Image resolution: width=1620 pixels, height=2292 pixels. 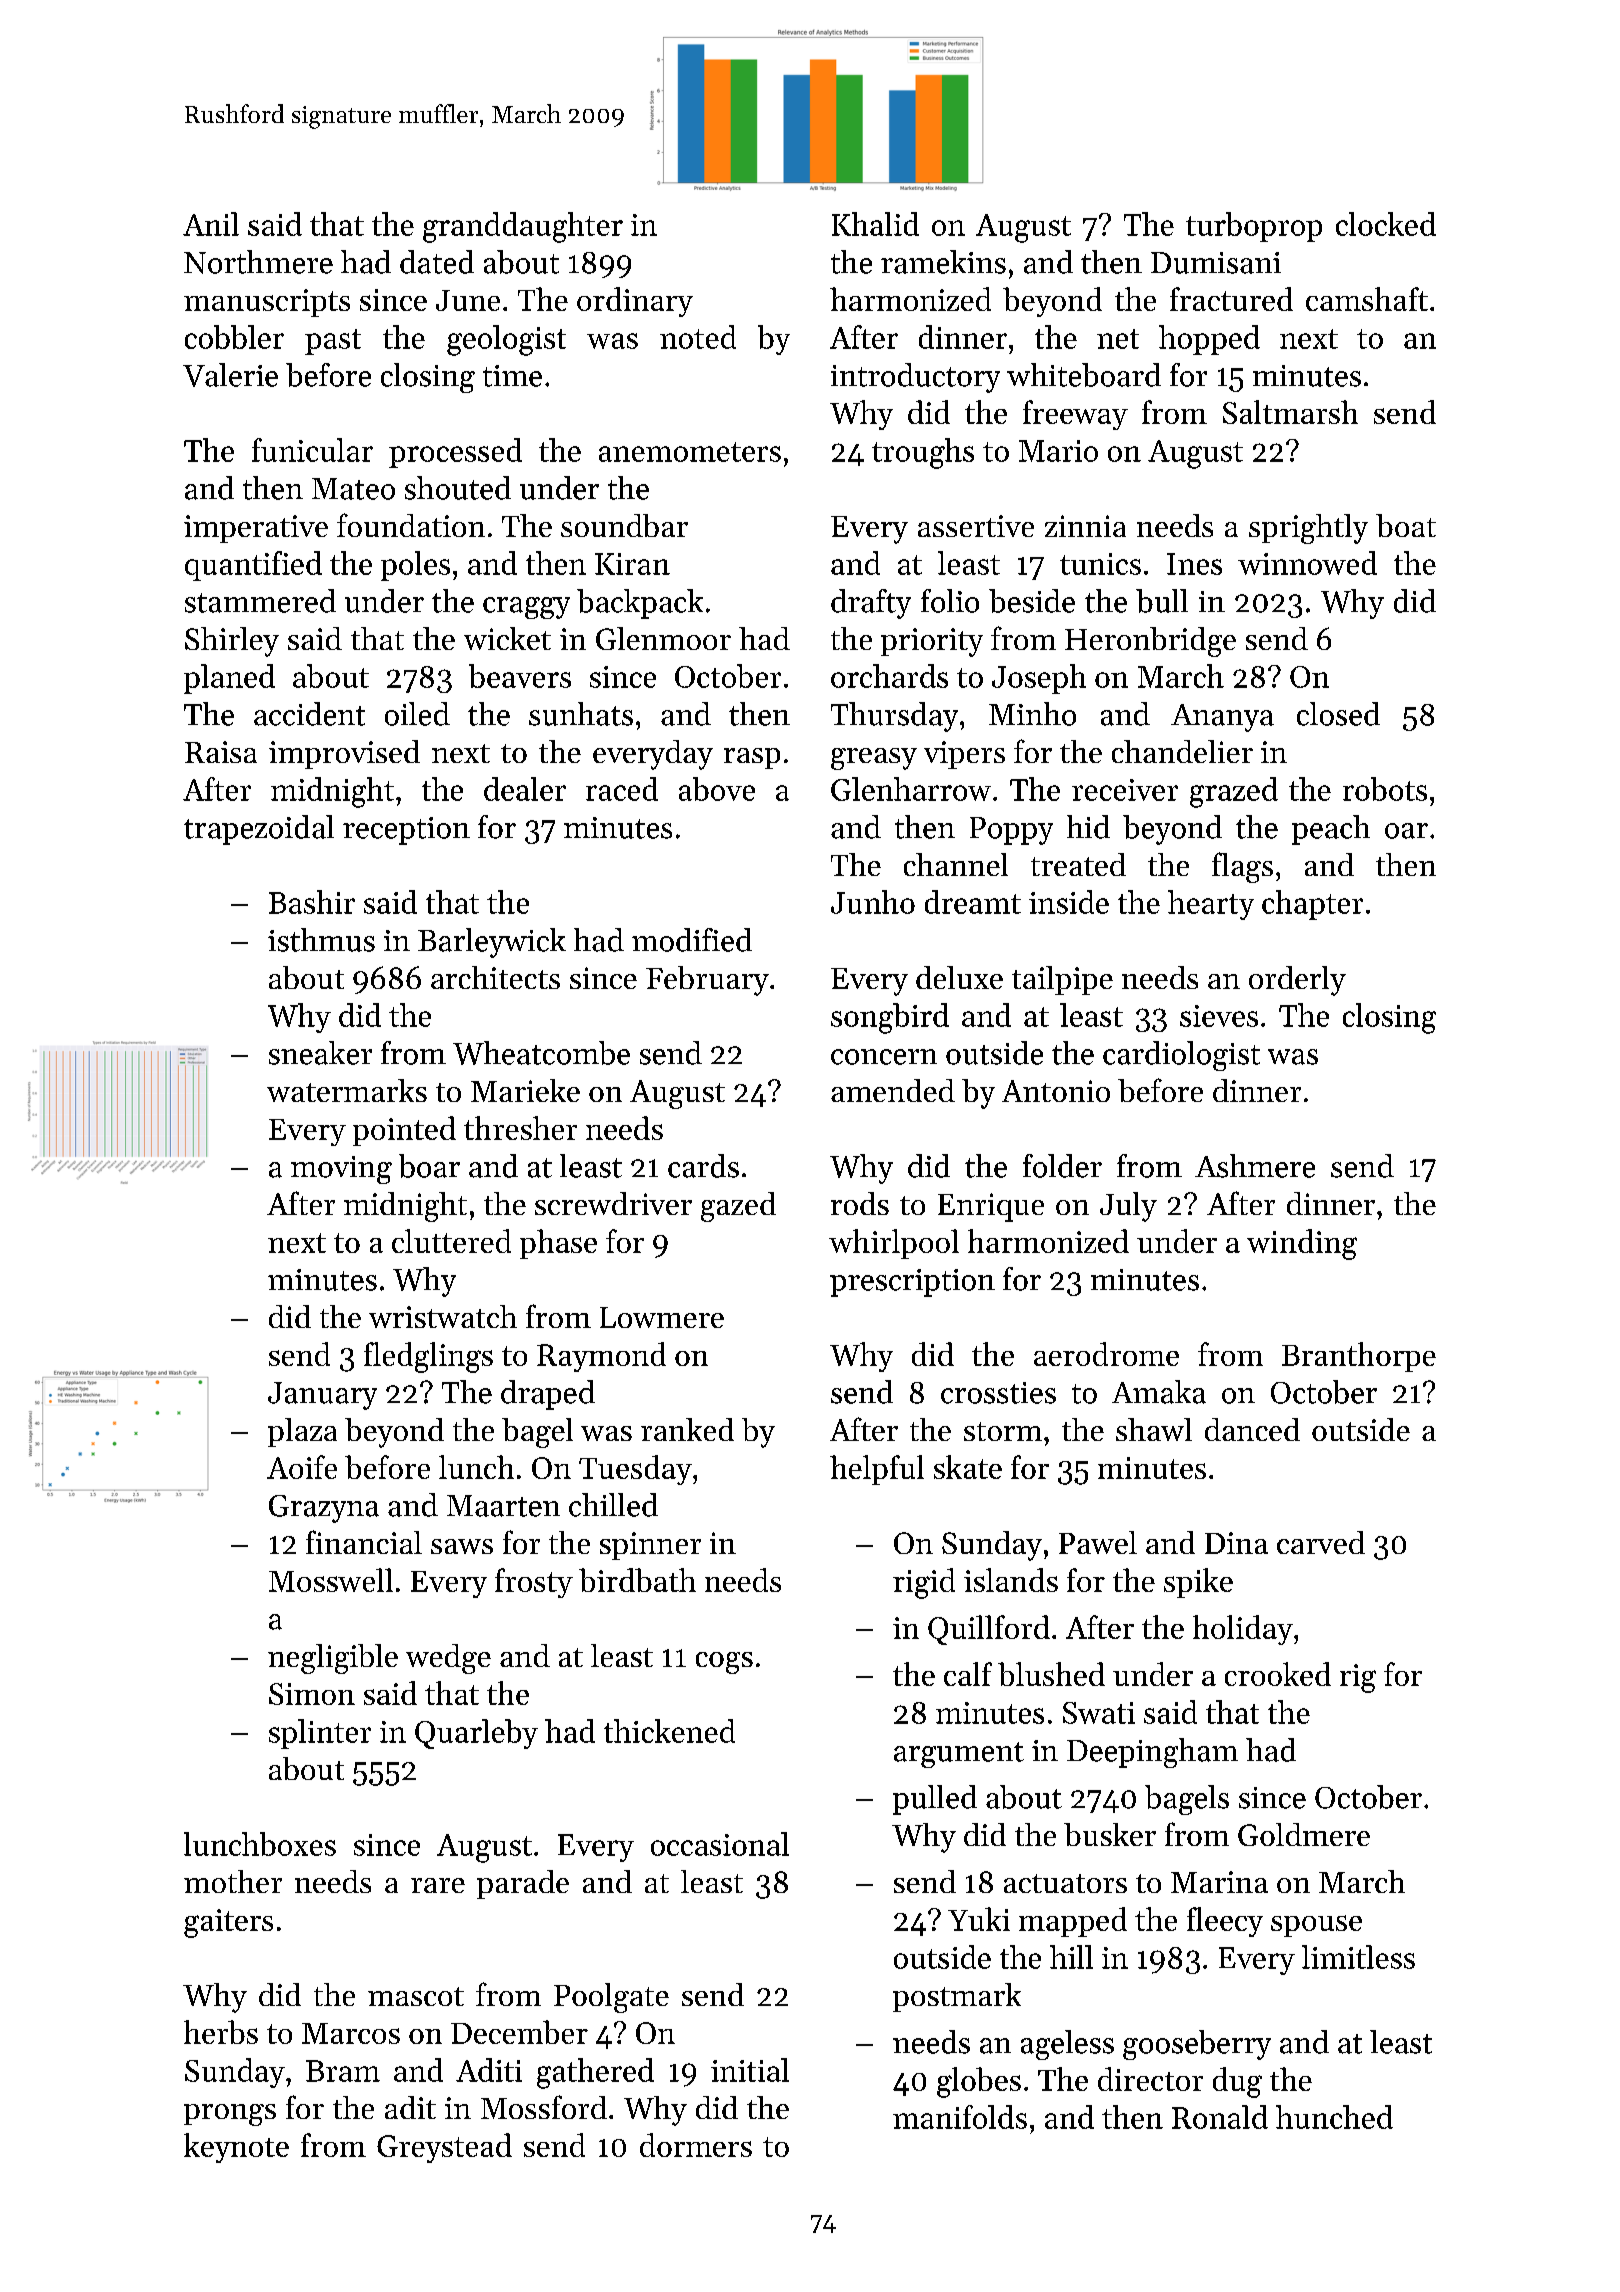 What do you see at coordinates (724, 1663) in the image?
I see `cogs` at bounding box center [724, 1663].
